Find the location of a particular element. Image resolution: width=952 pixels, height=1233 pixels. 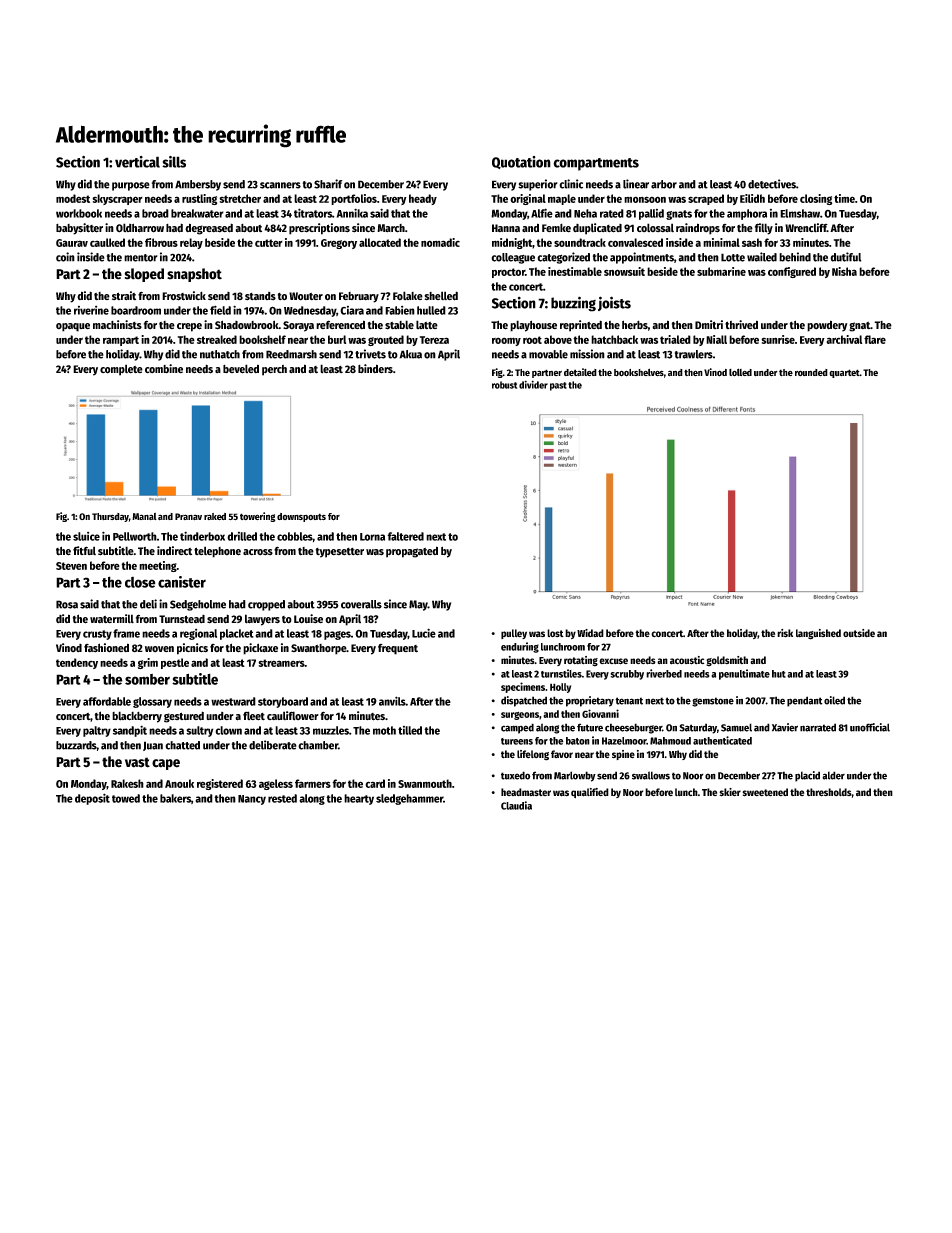

unofficial is located at coordinates (870, 727).
